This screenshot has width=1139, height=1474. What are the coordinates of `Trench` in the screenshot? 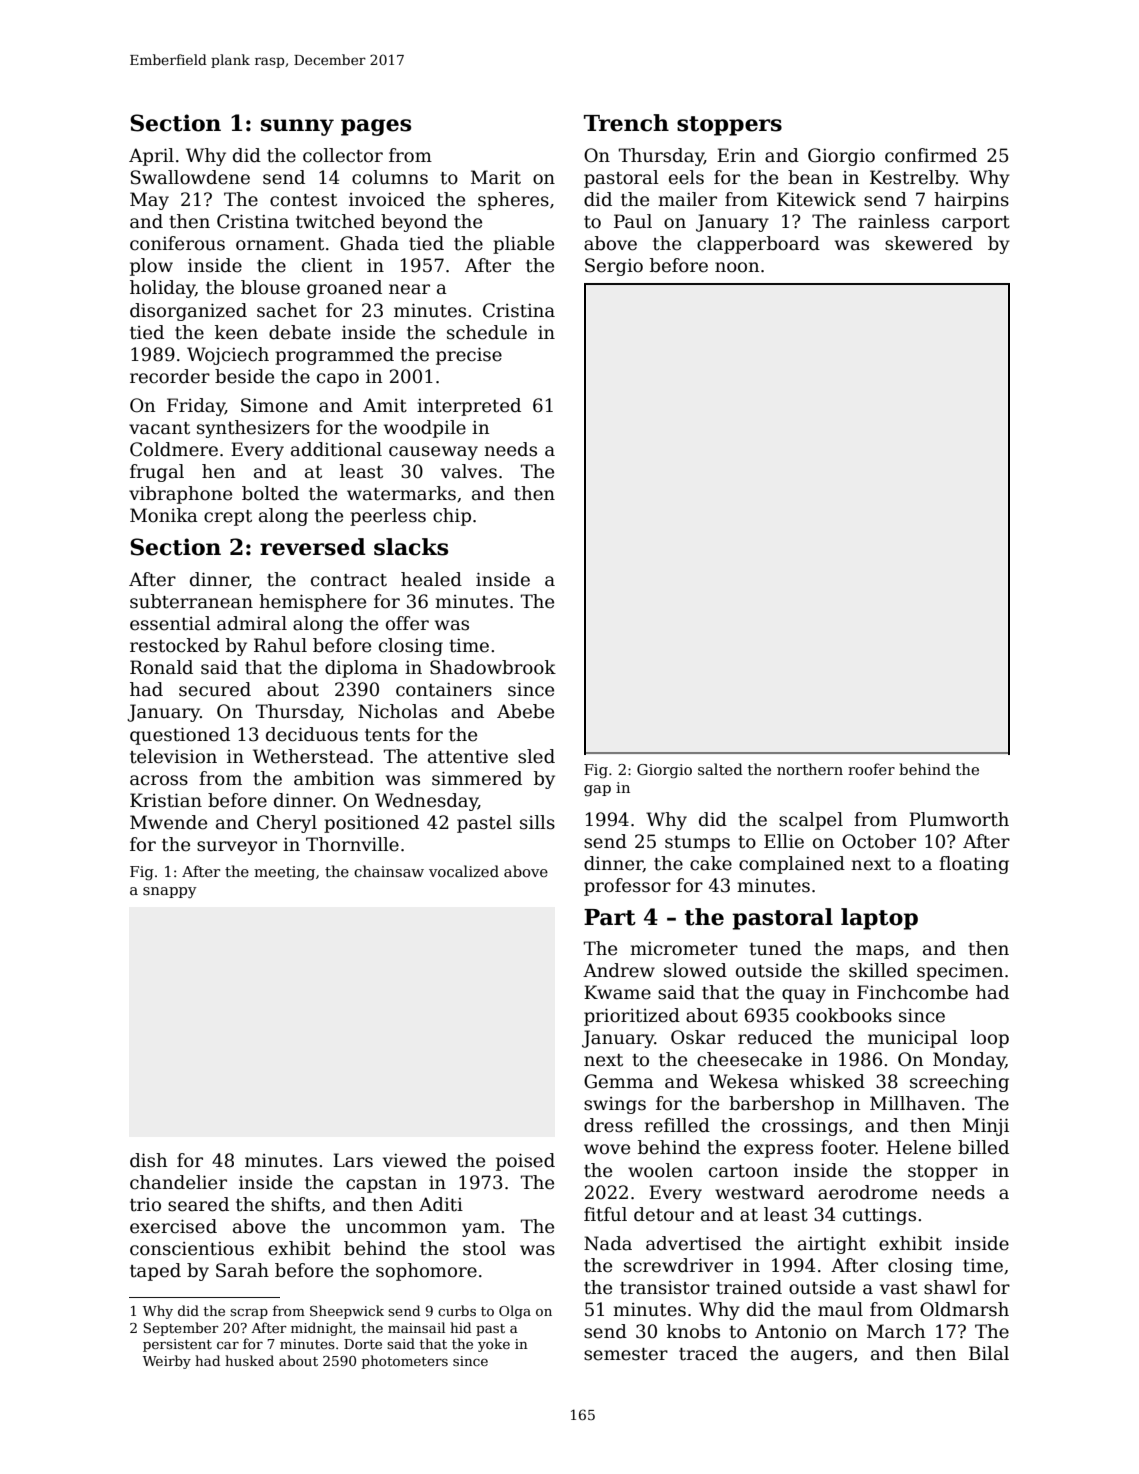 It's located at (626, 123).
